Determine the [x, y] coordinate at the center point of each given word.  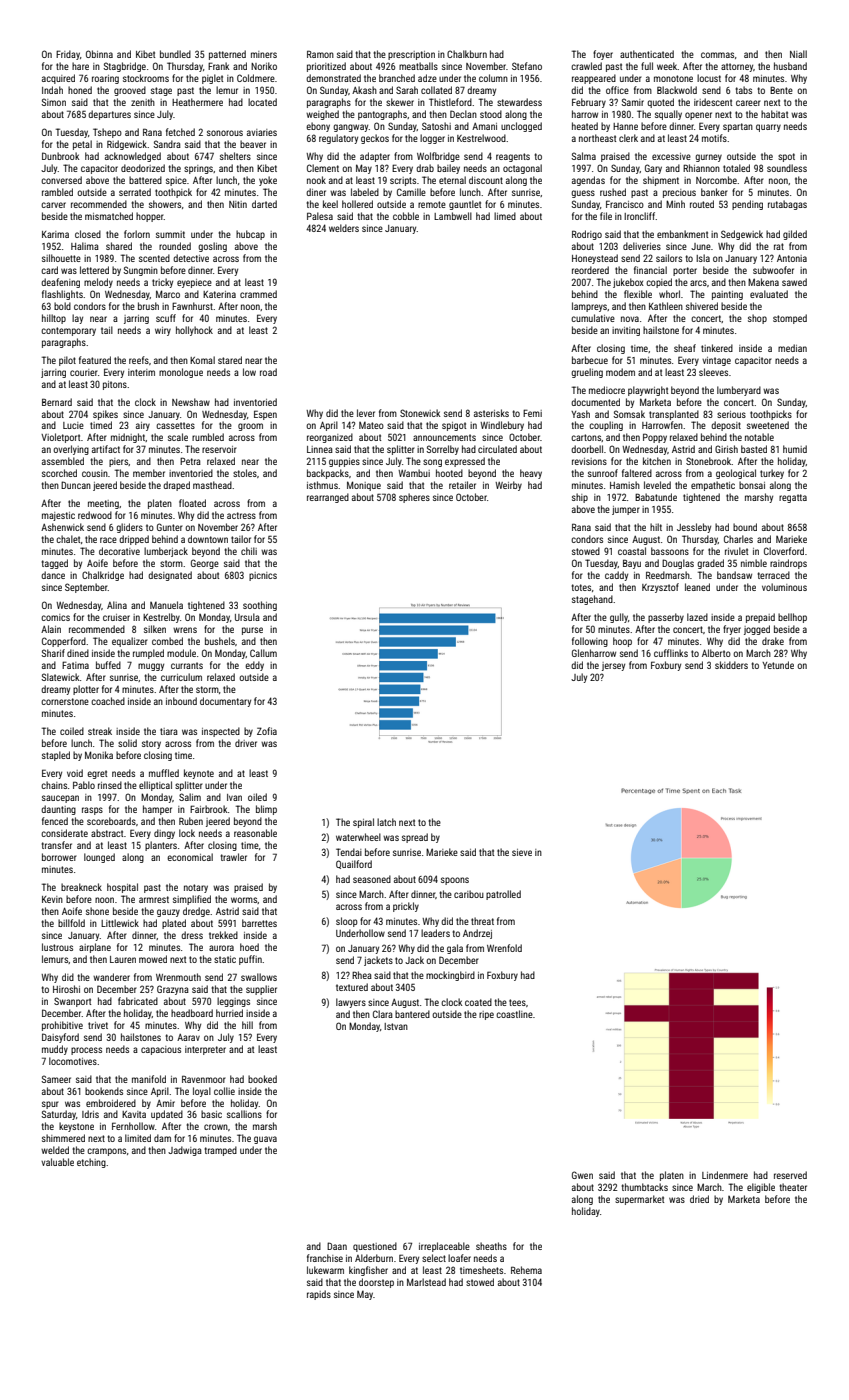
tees [517, 1002]
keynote [199, 774]
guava [265, 1140]
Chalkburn [467, 54]
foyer [603, 55]
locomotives [73, 1061]
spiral [363, 823]
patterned [227, 55]
